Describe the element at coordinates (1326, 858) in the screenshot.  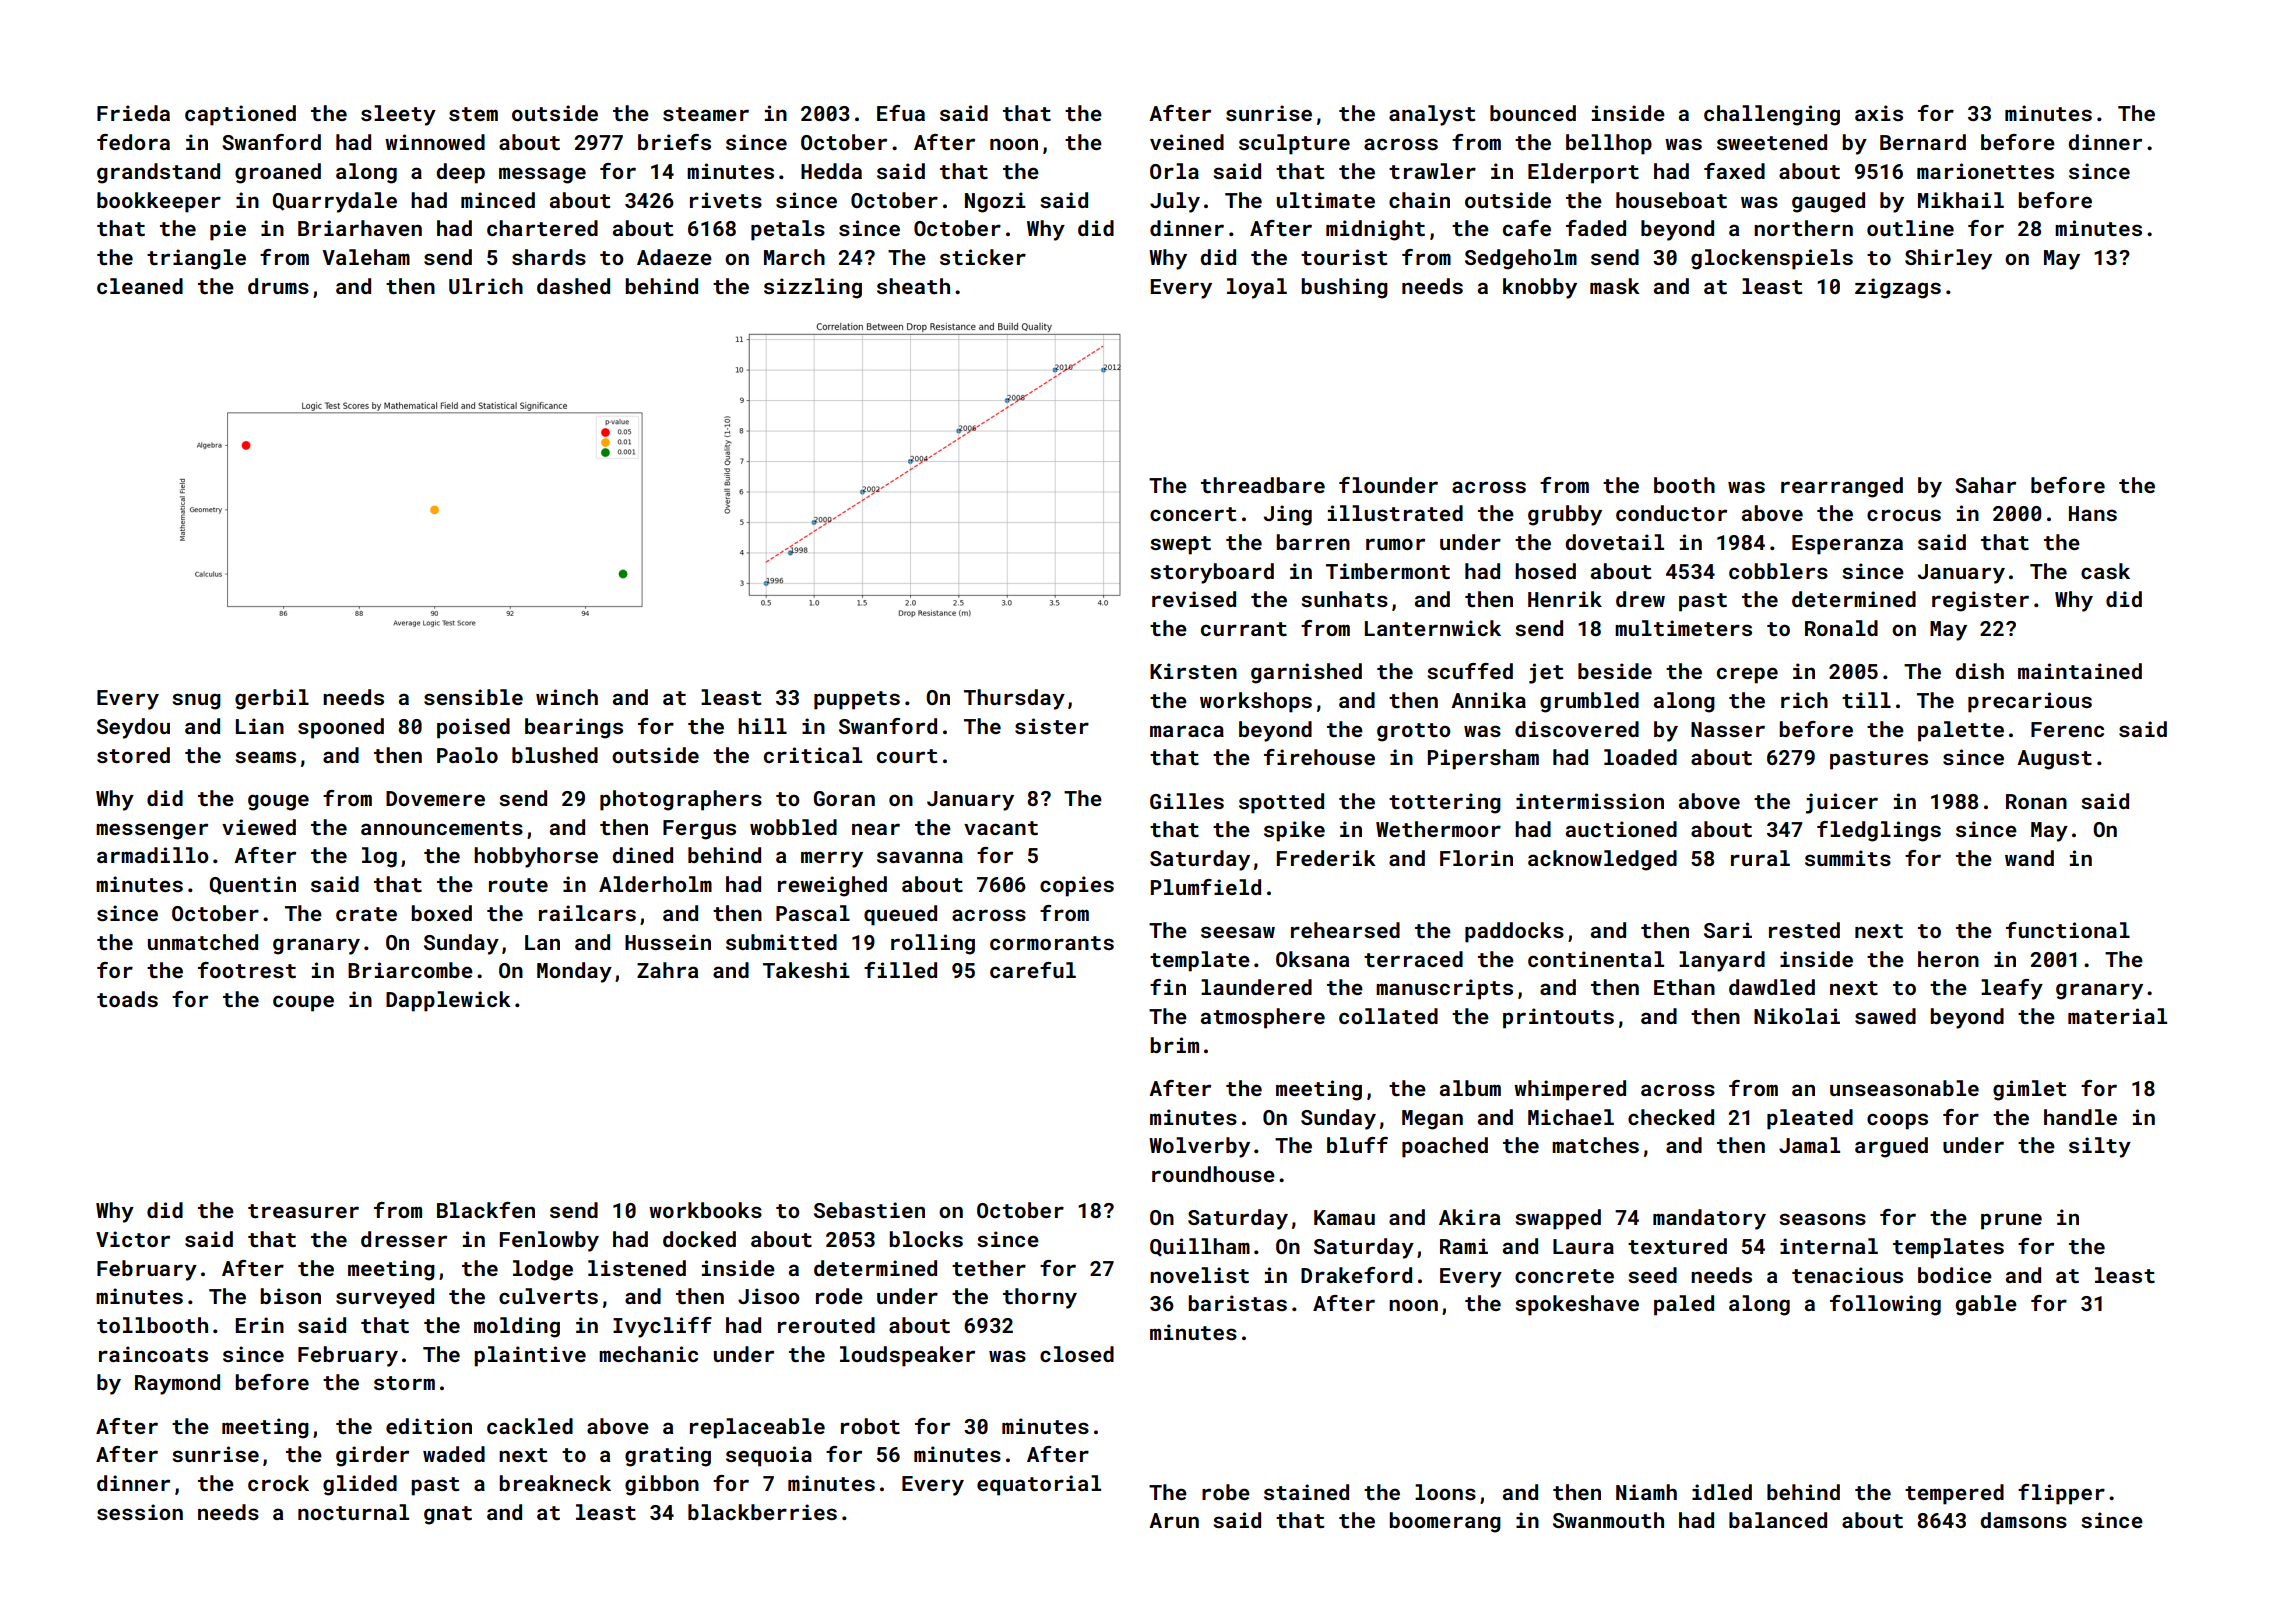
I see `Frederik` at that location.
